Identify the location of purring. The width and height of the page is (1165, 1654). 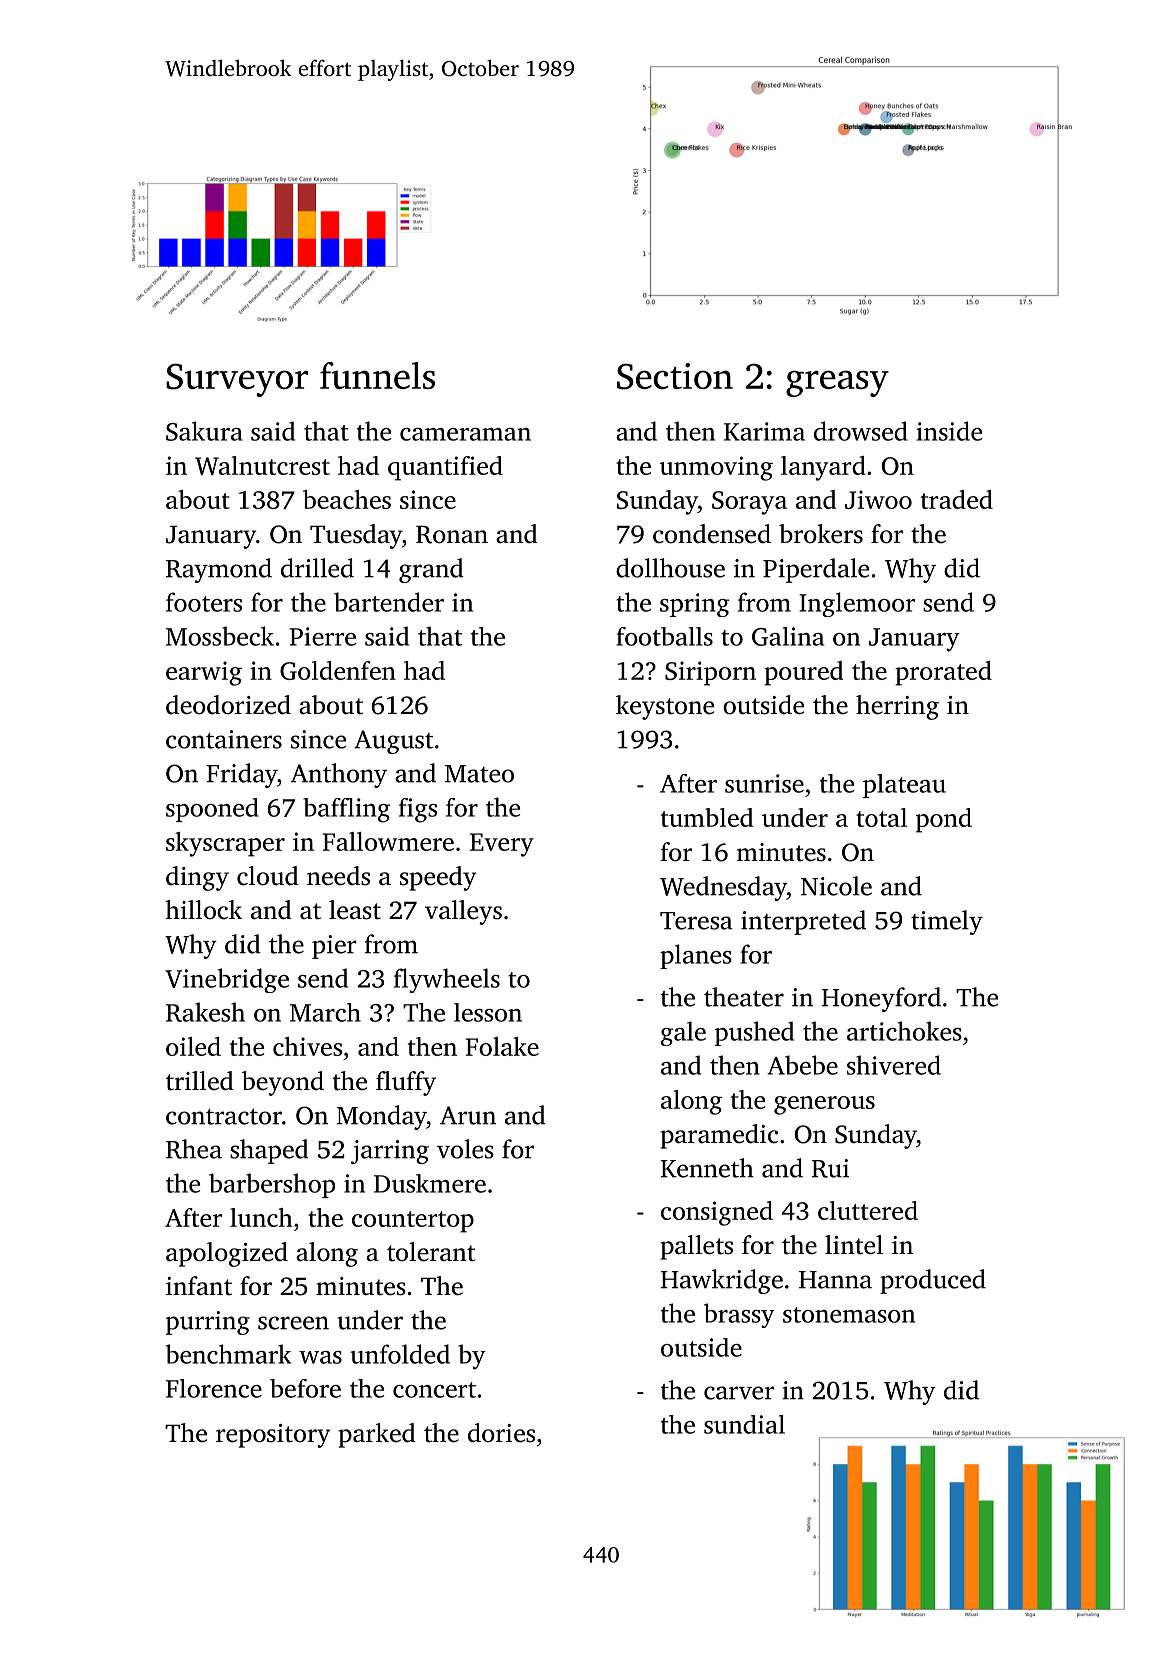
(208, 1323).
